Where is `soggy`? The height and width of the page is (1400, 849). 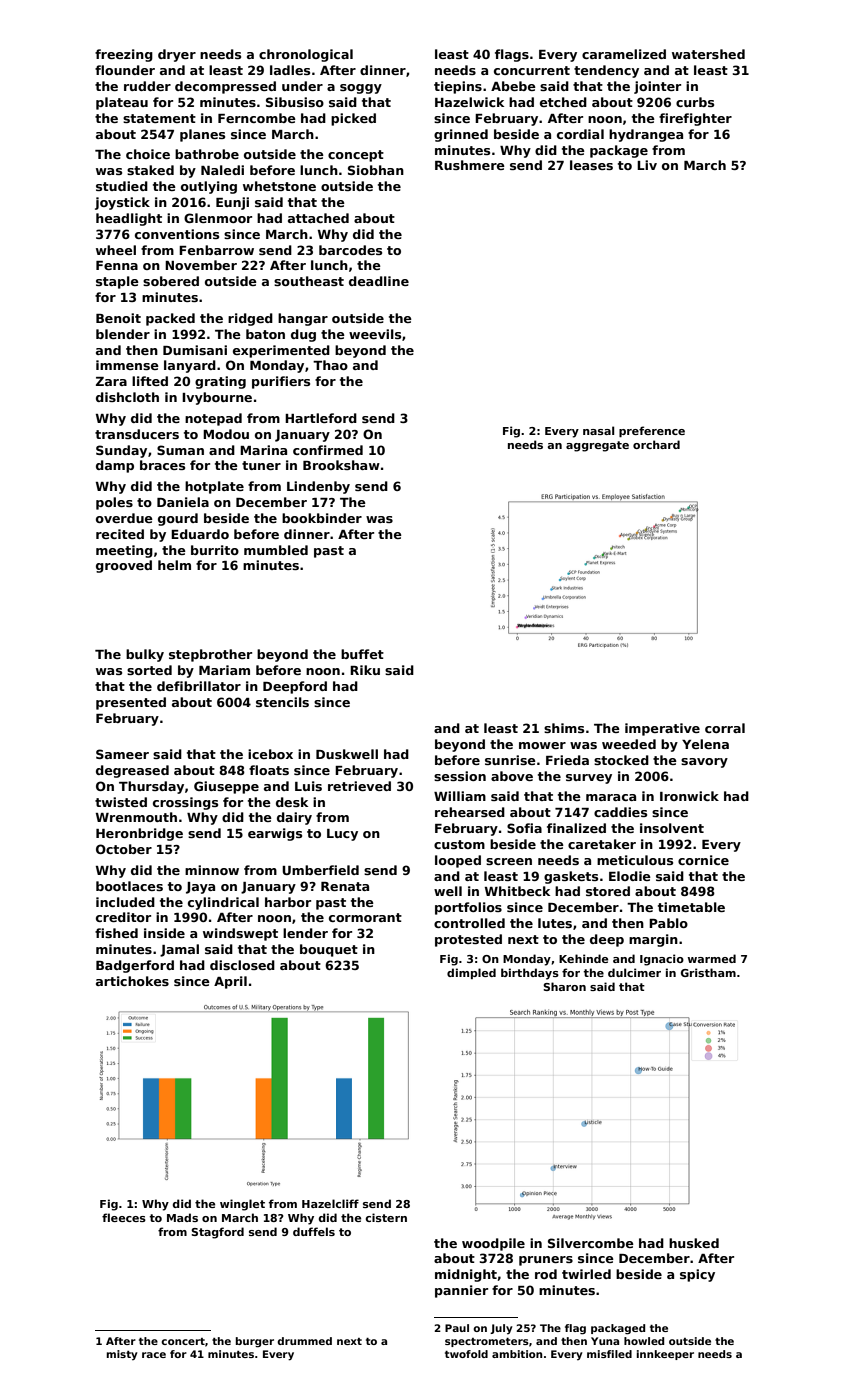 soggy is located at coordinates (361, 89).
